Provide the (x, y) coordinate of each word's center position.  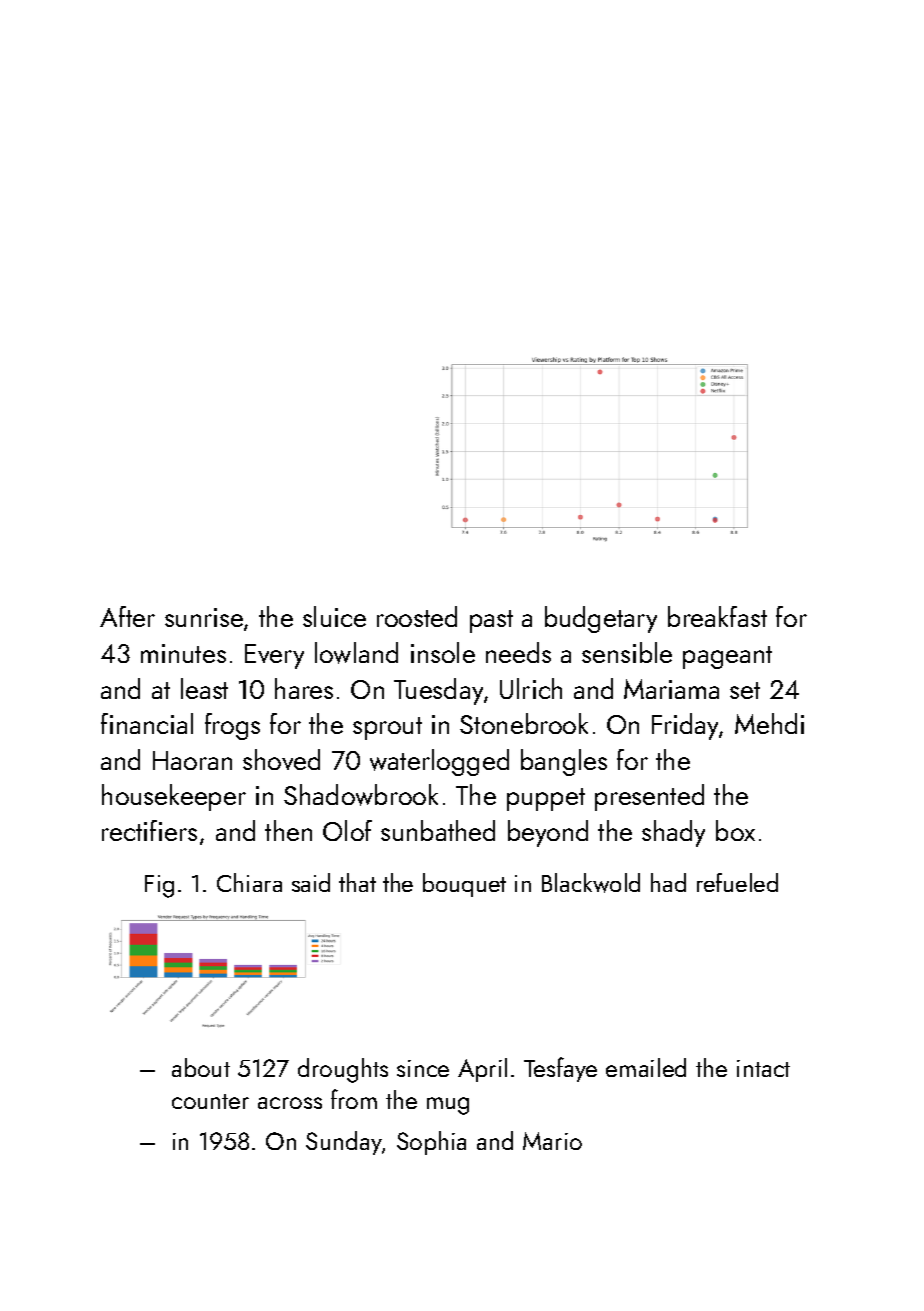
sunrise (204, 617)
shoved (281, 759)
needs (518, 652)
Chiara (249, 882)
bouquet (464, 885)
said (311, 882)
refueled (737, 882)
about (201, 1067)
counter (210, 1101)
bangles (564, 762)
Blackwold (591, 883)
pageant (727, 657)
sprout (387, 728)
